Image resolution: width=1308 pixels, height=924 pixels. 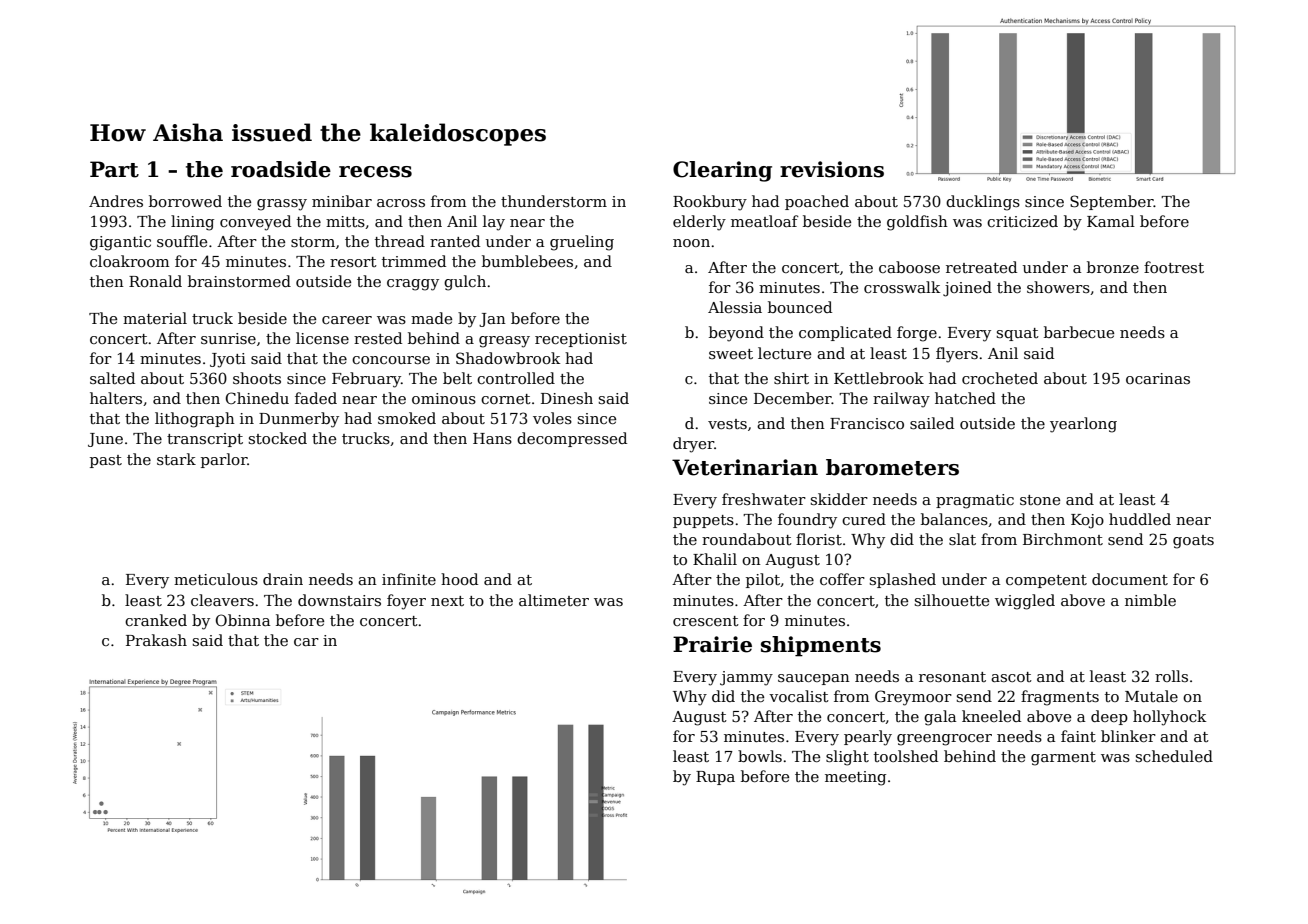 What do you see at coordinates (715, 778) in the page?
I see `Rupa` at bounding box center [715, 778].
